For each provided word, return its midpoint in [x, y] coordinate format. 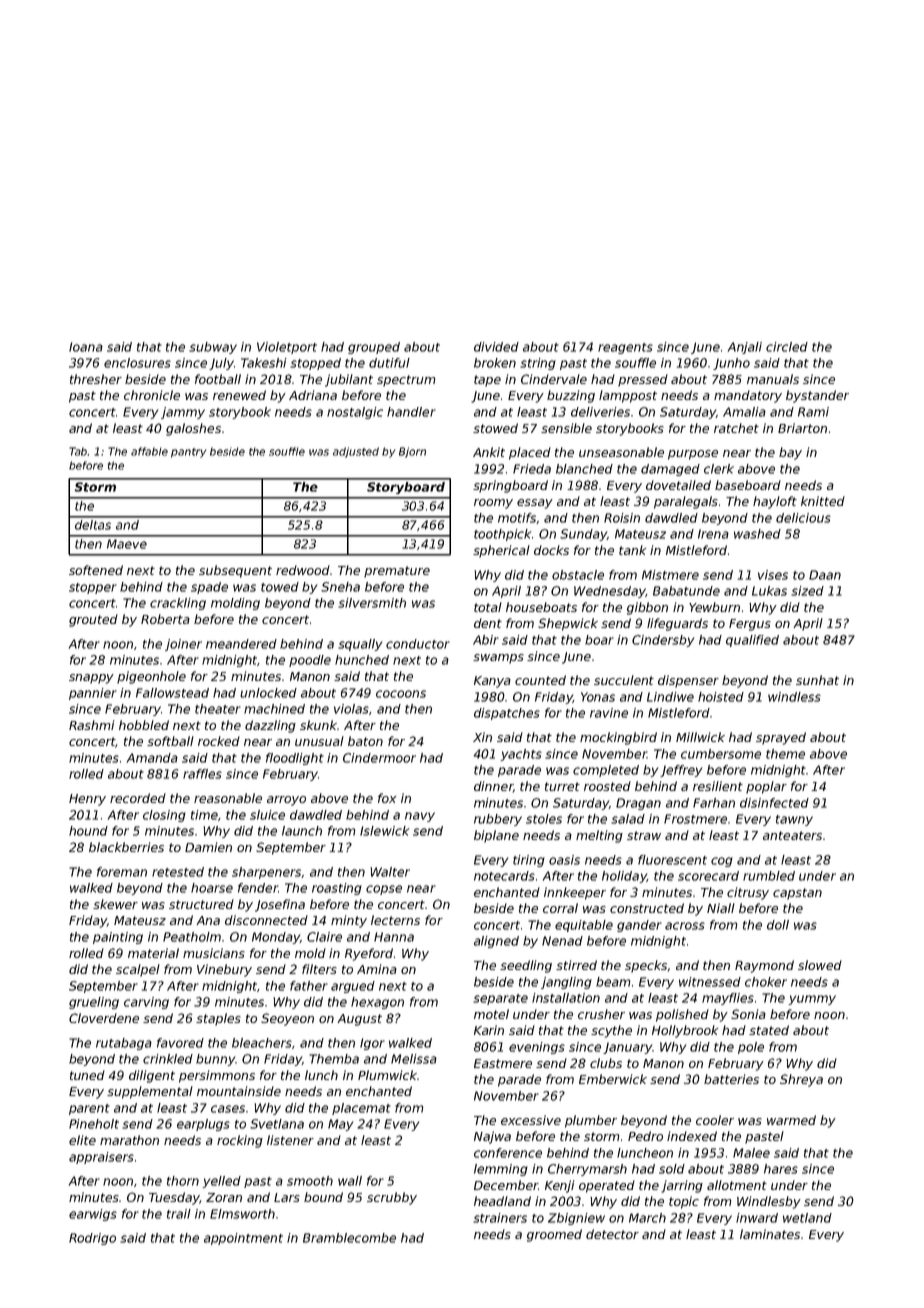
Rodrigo [92, 1239]
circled [787, 347]
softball [170, 741]
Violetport [287, 348]
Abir [486, 640]
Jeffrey [681, 771]
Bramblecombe [349, 1238]
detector [612, 1234]
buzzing [571, 396]
